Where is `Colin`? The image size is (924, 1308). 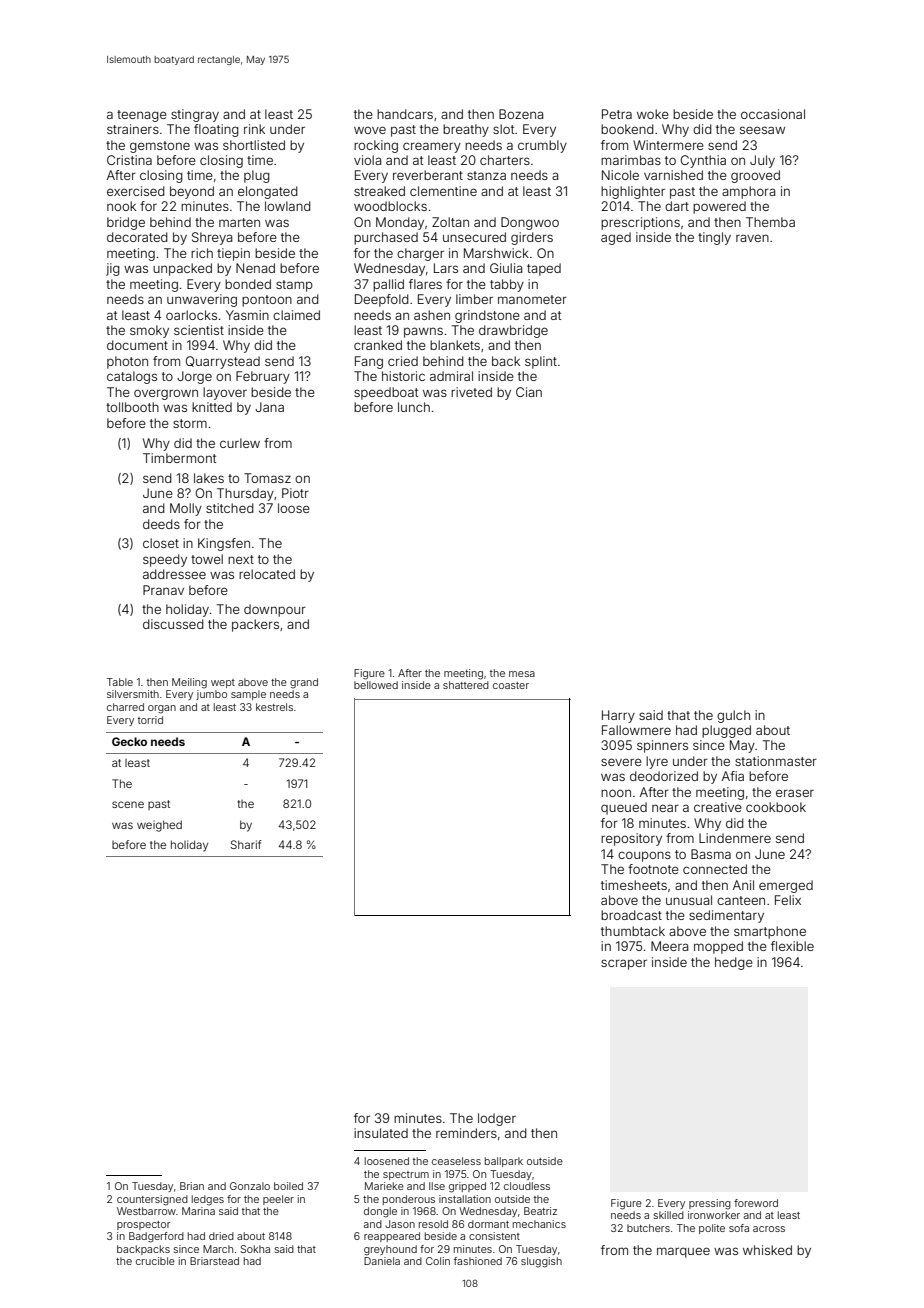 Colin is located at coordinates (438, 1261).
